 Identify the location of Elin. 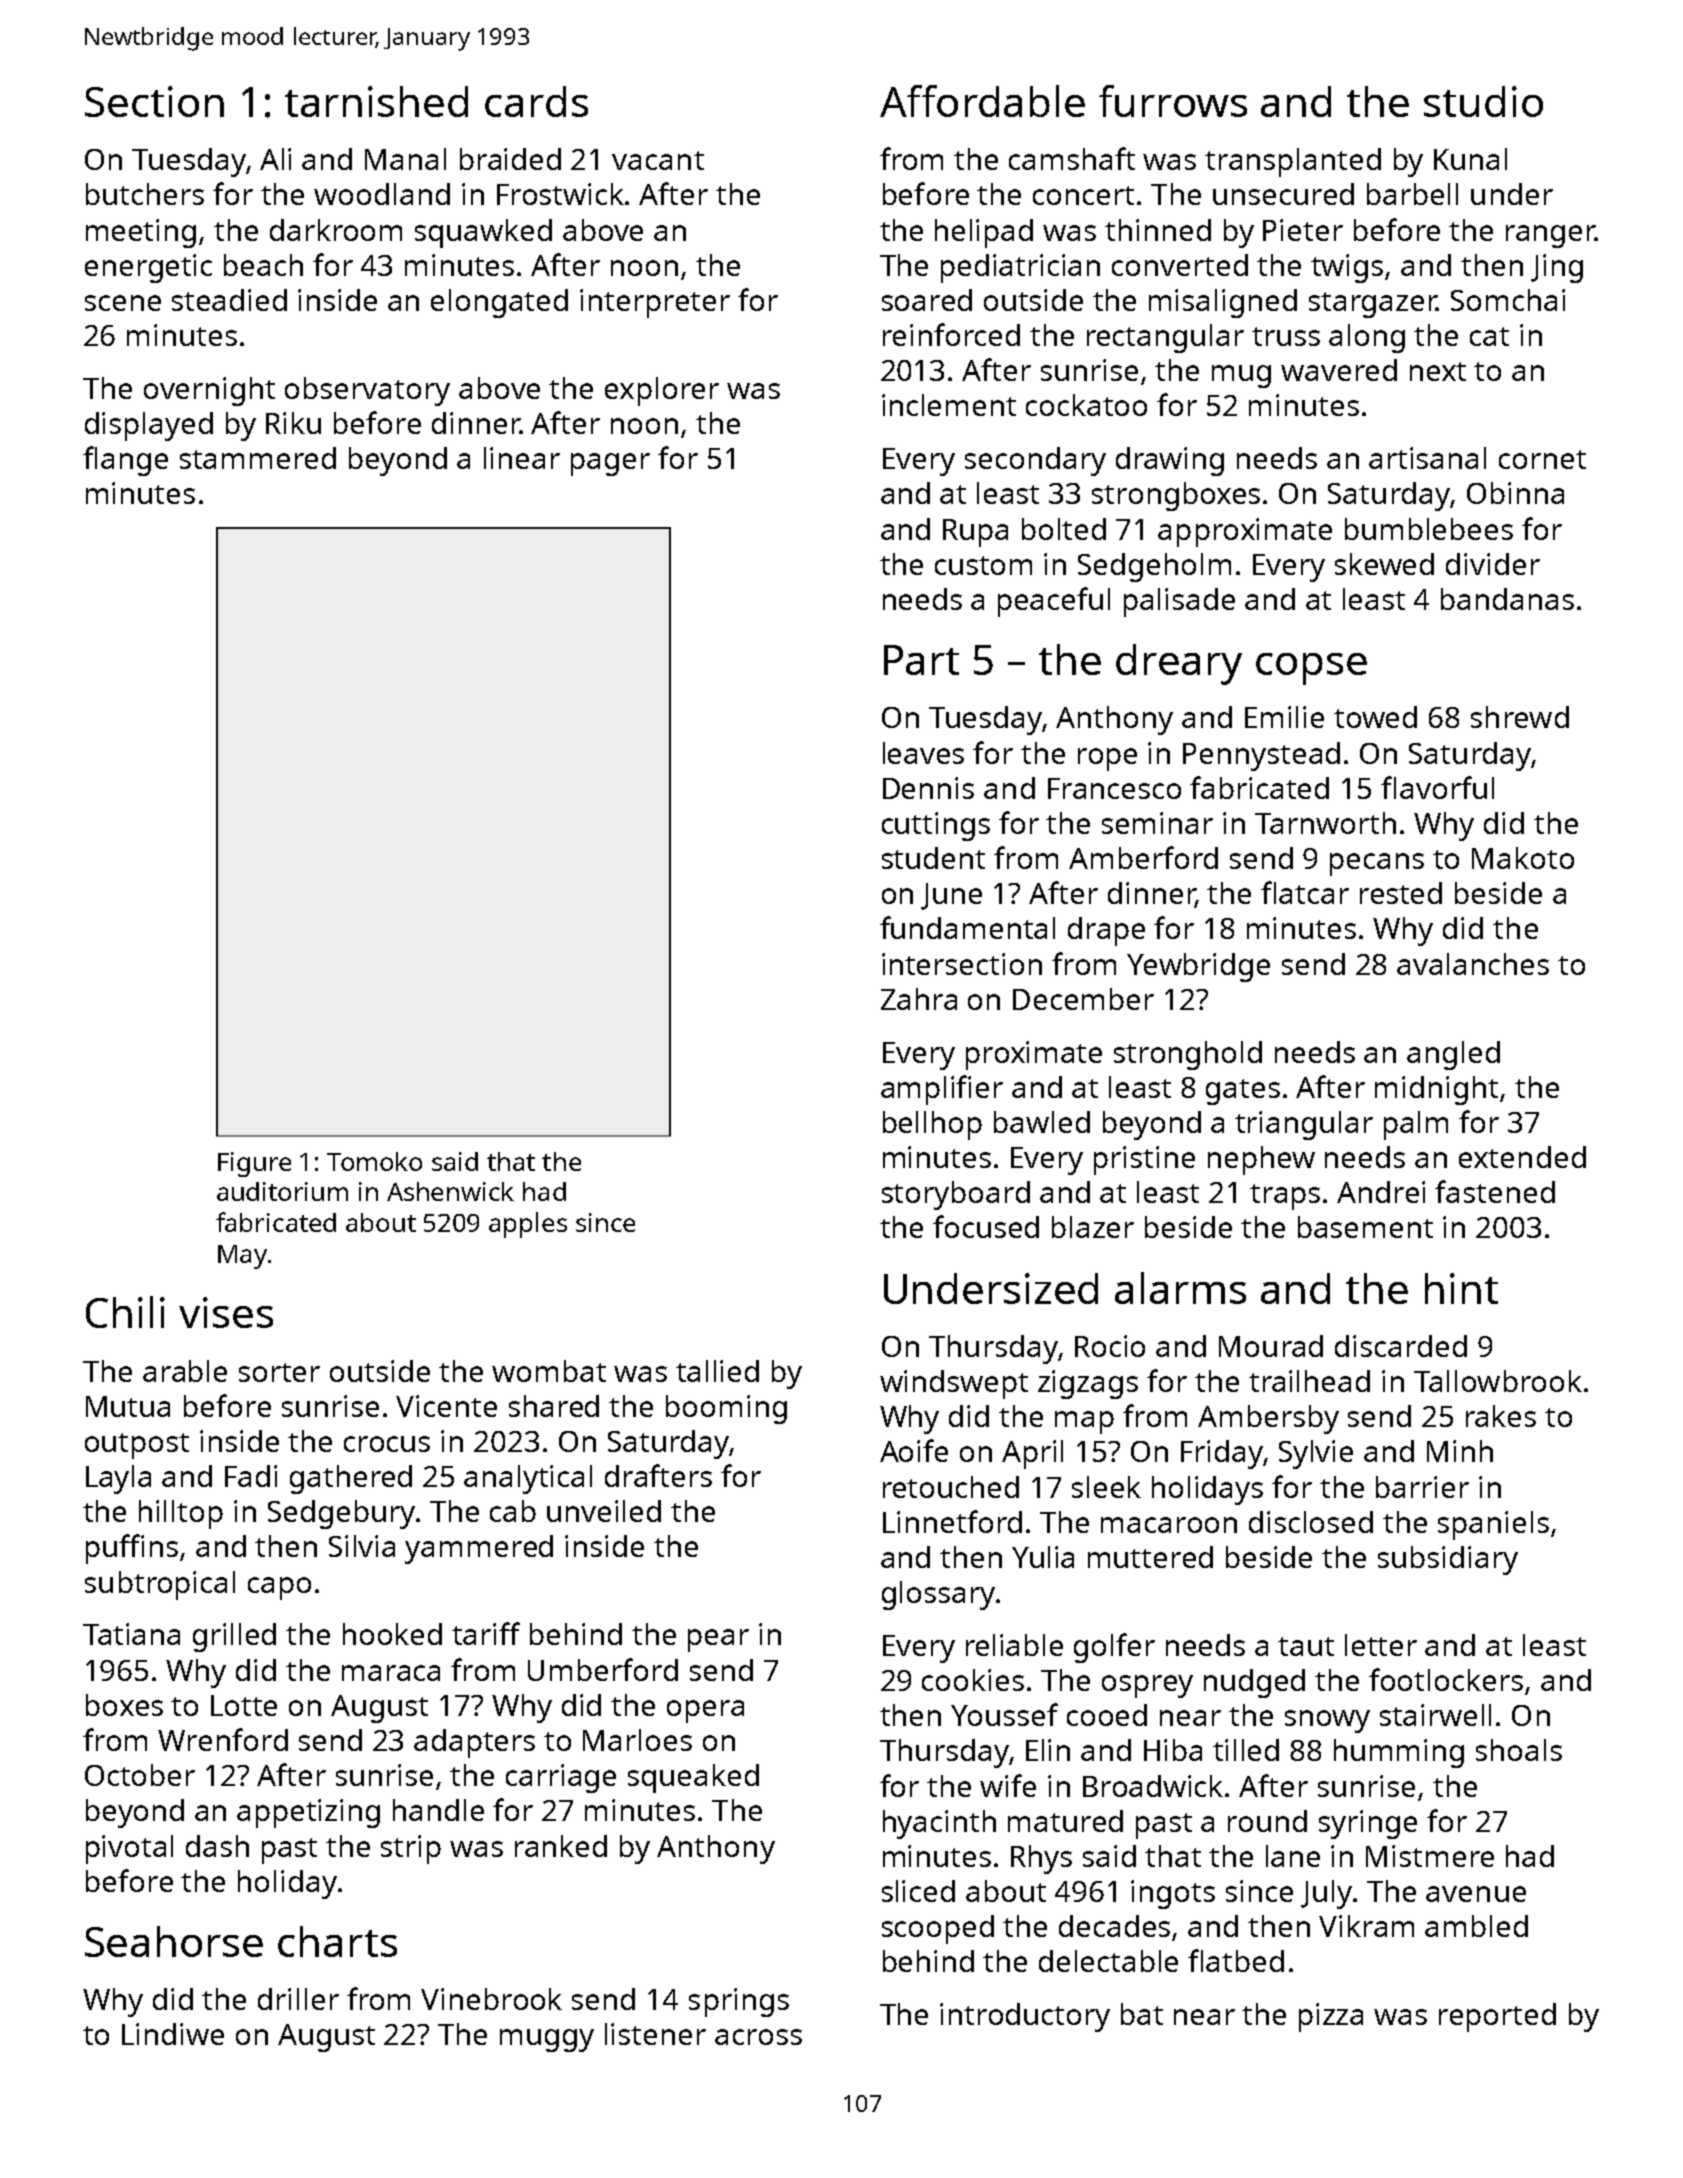
(1048, 1750).
